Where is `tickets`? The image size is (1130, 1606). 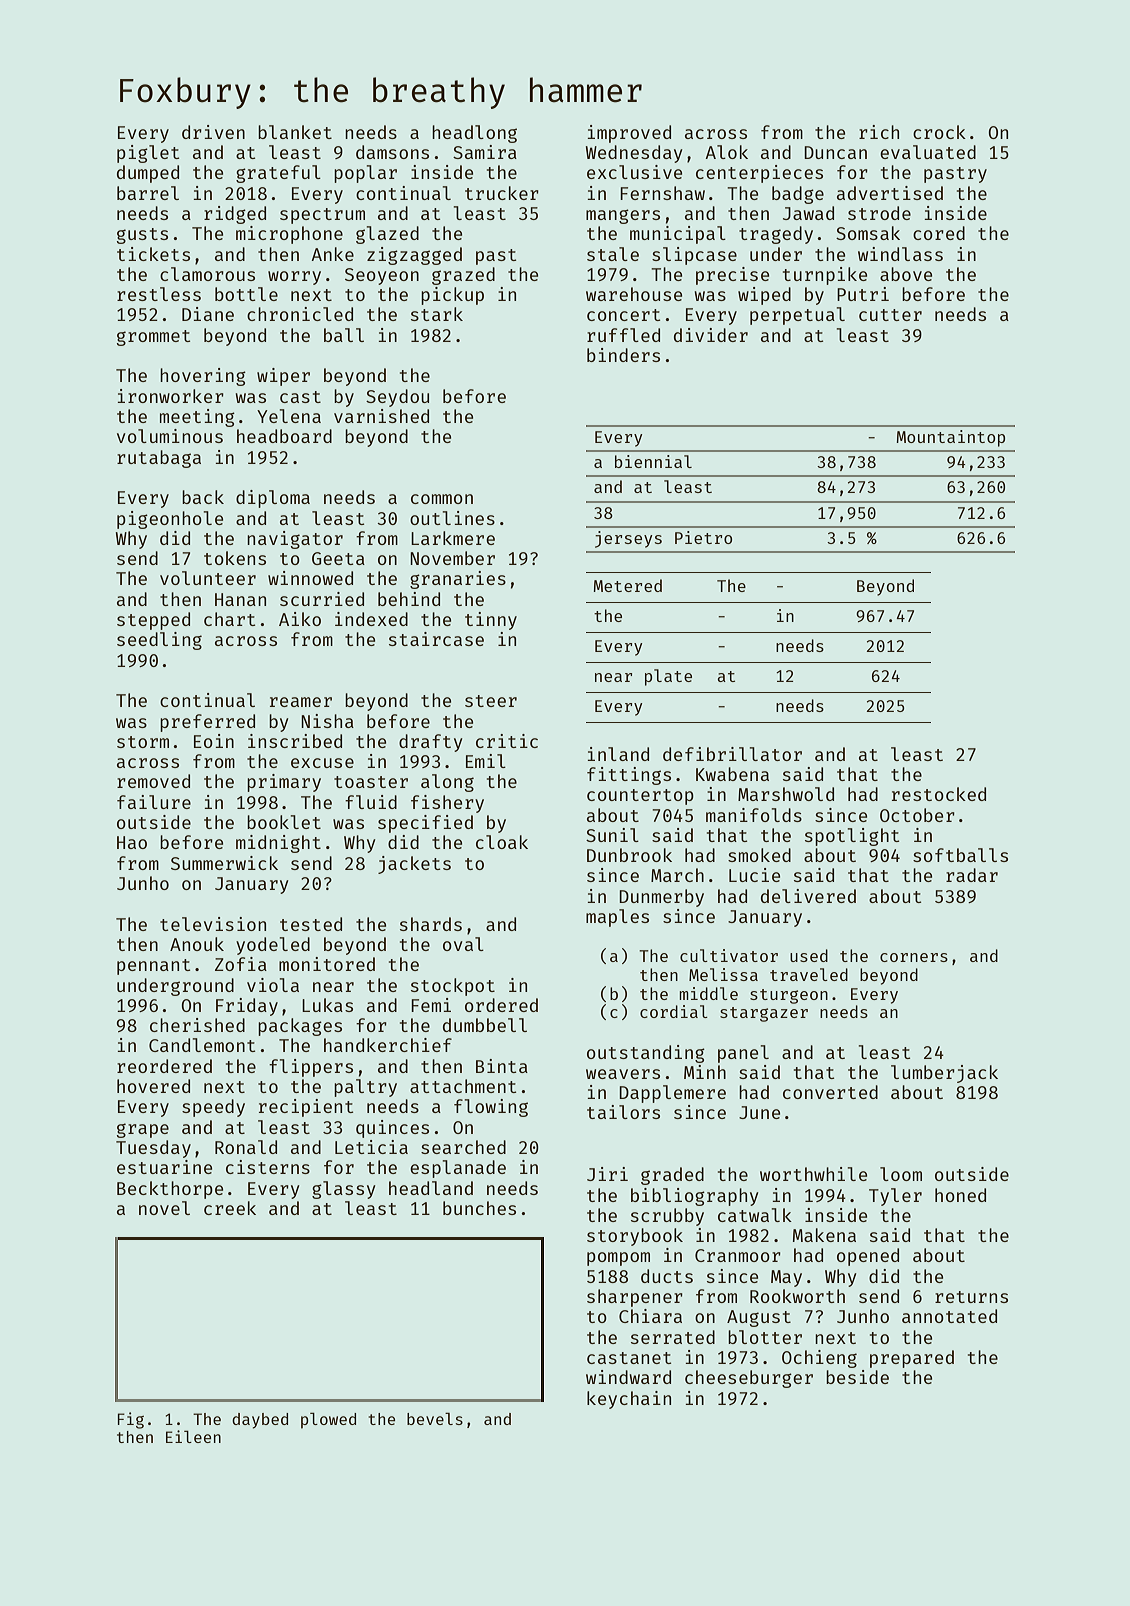
tickets is located at coordinates (153, 254).
